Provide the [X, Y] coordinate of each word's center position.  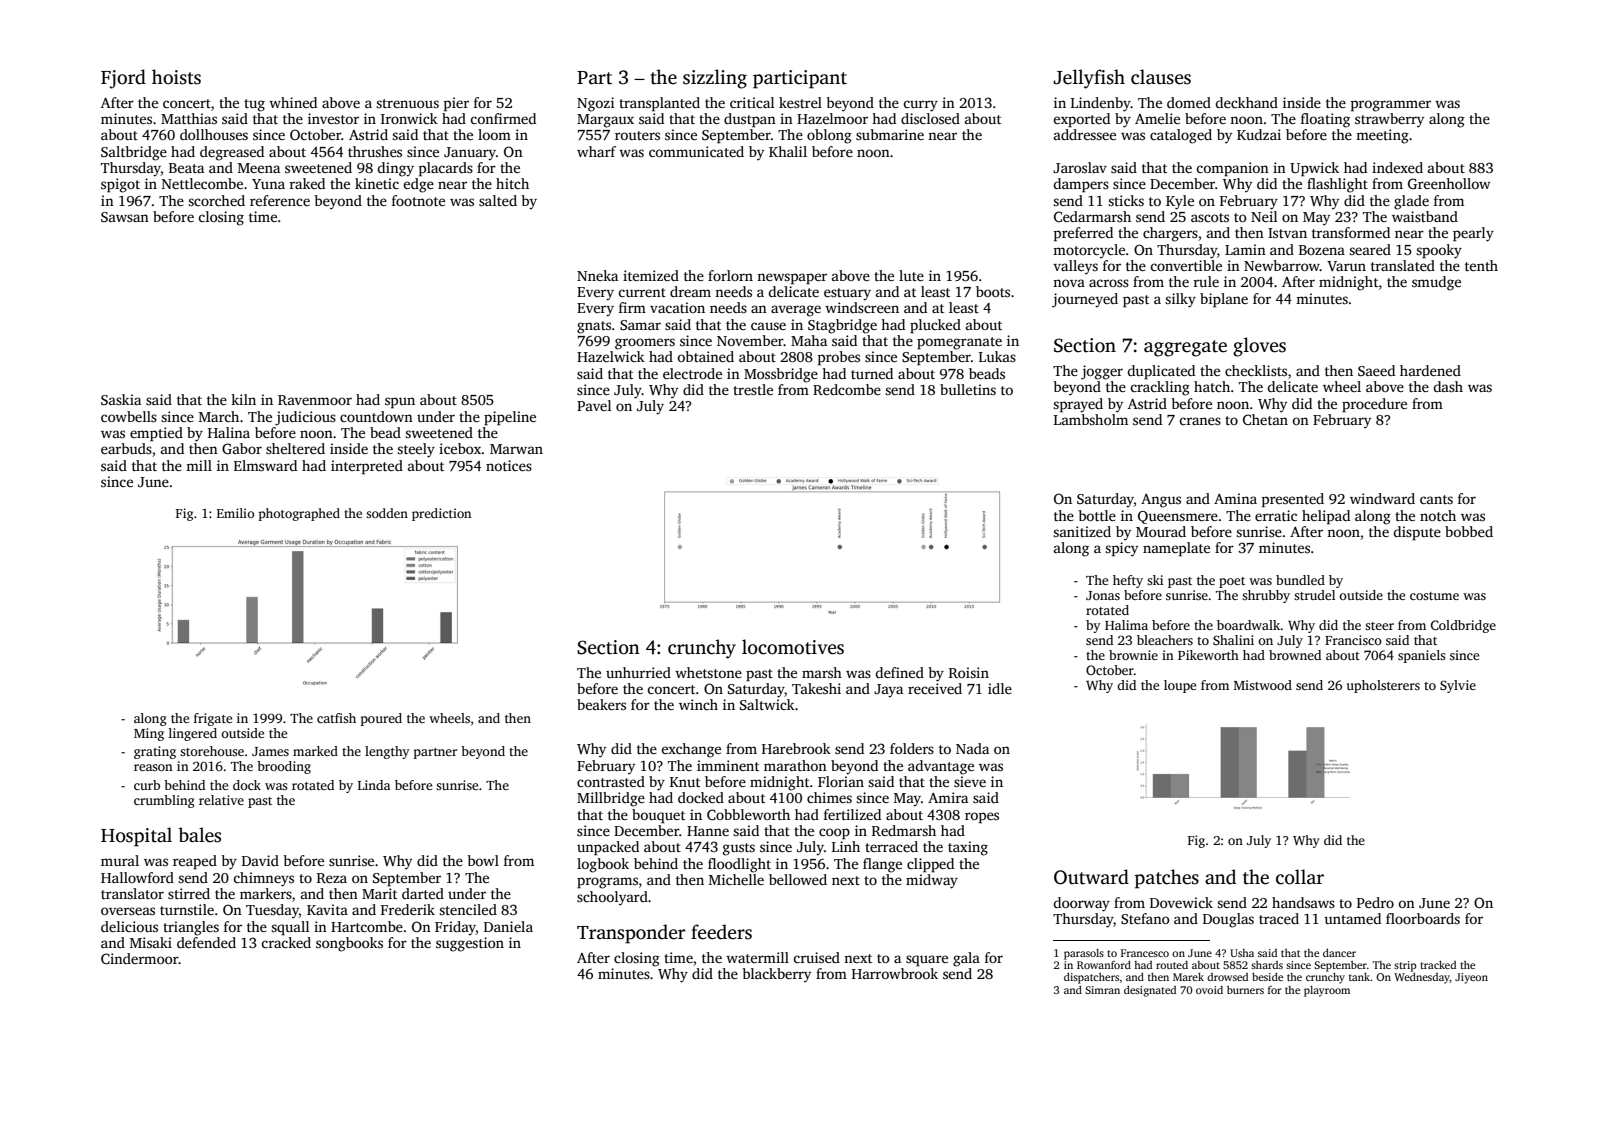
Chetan [1265, 419]
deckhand [1247, 102]
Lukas [997, 356]
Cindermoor [139, 958]
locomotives [793, 647]
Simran [1102, 990]
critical [752, 102]
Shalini [1233, 640]
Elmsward [265, 465]
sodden [387, 513]
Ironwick [409, 118]
